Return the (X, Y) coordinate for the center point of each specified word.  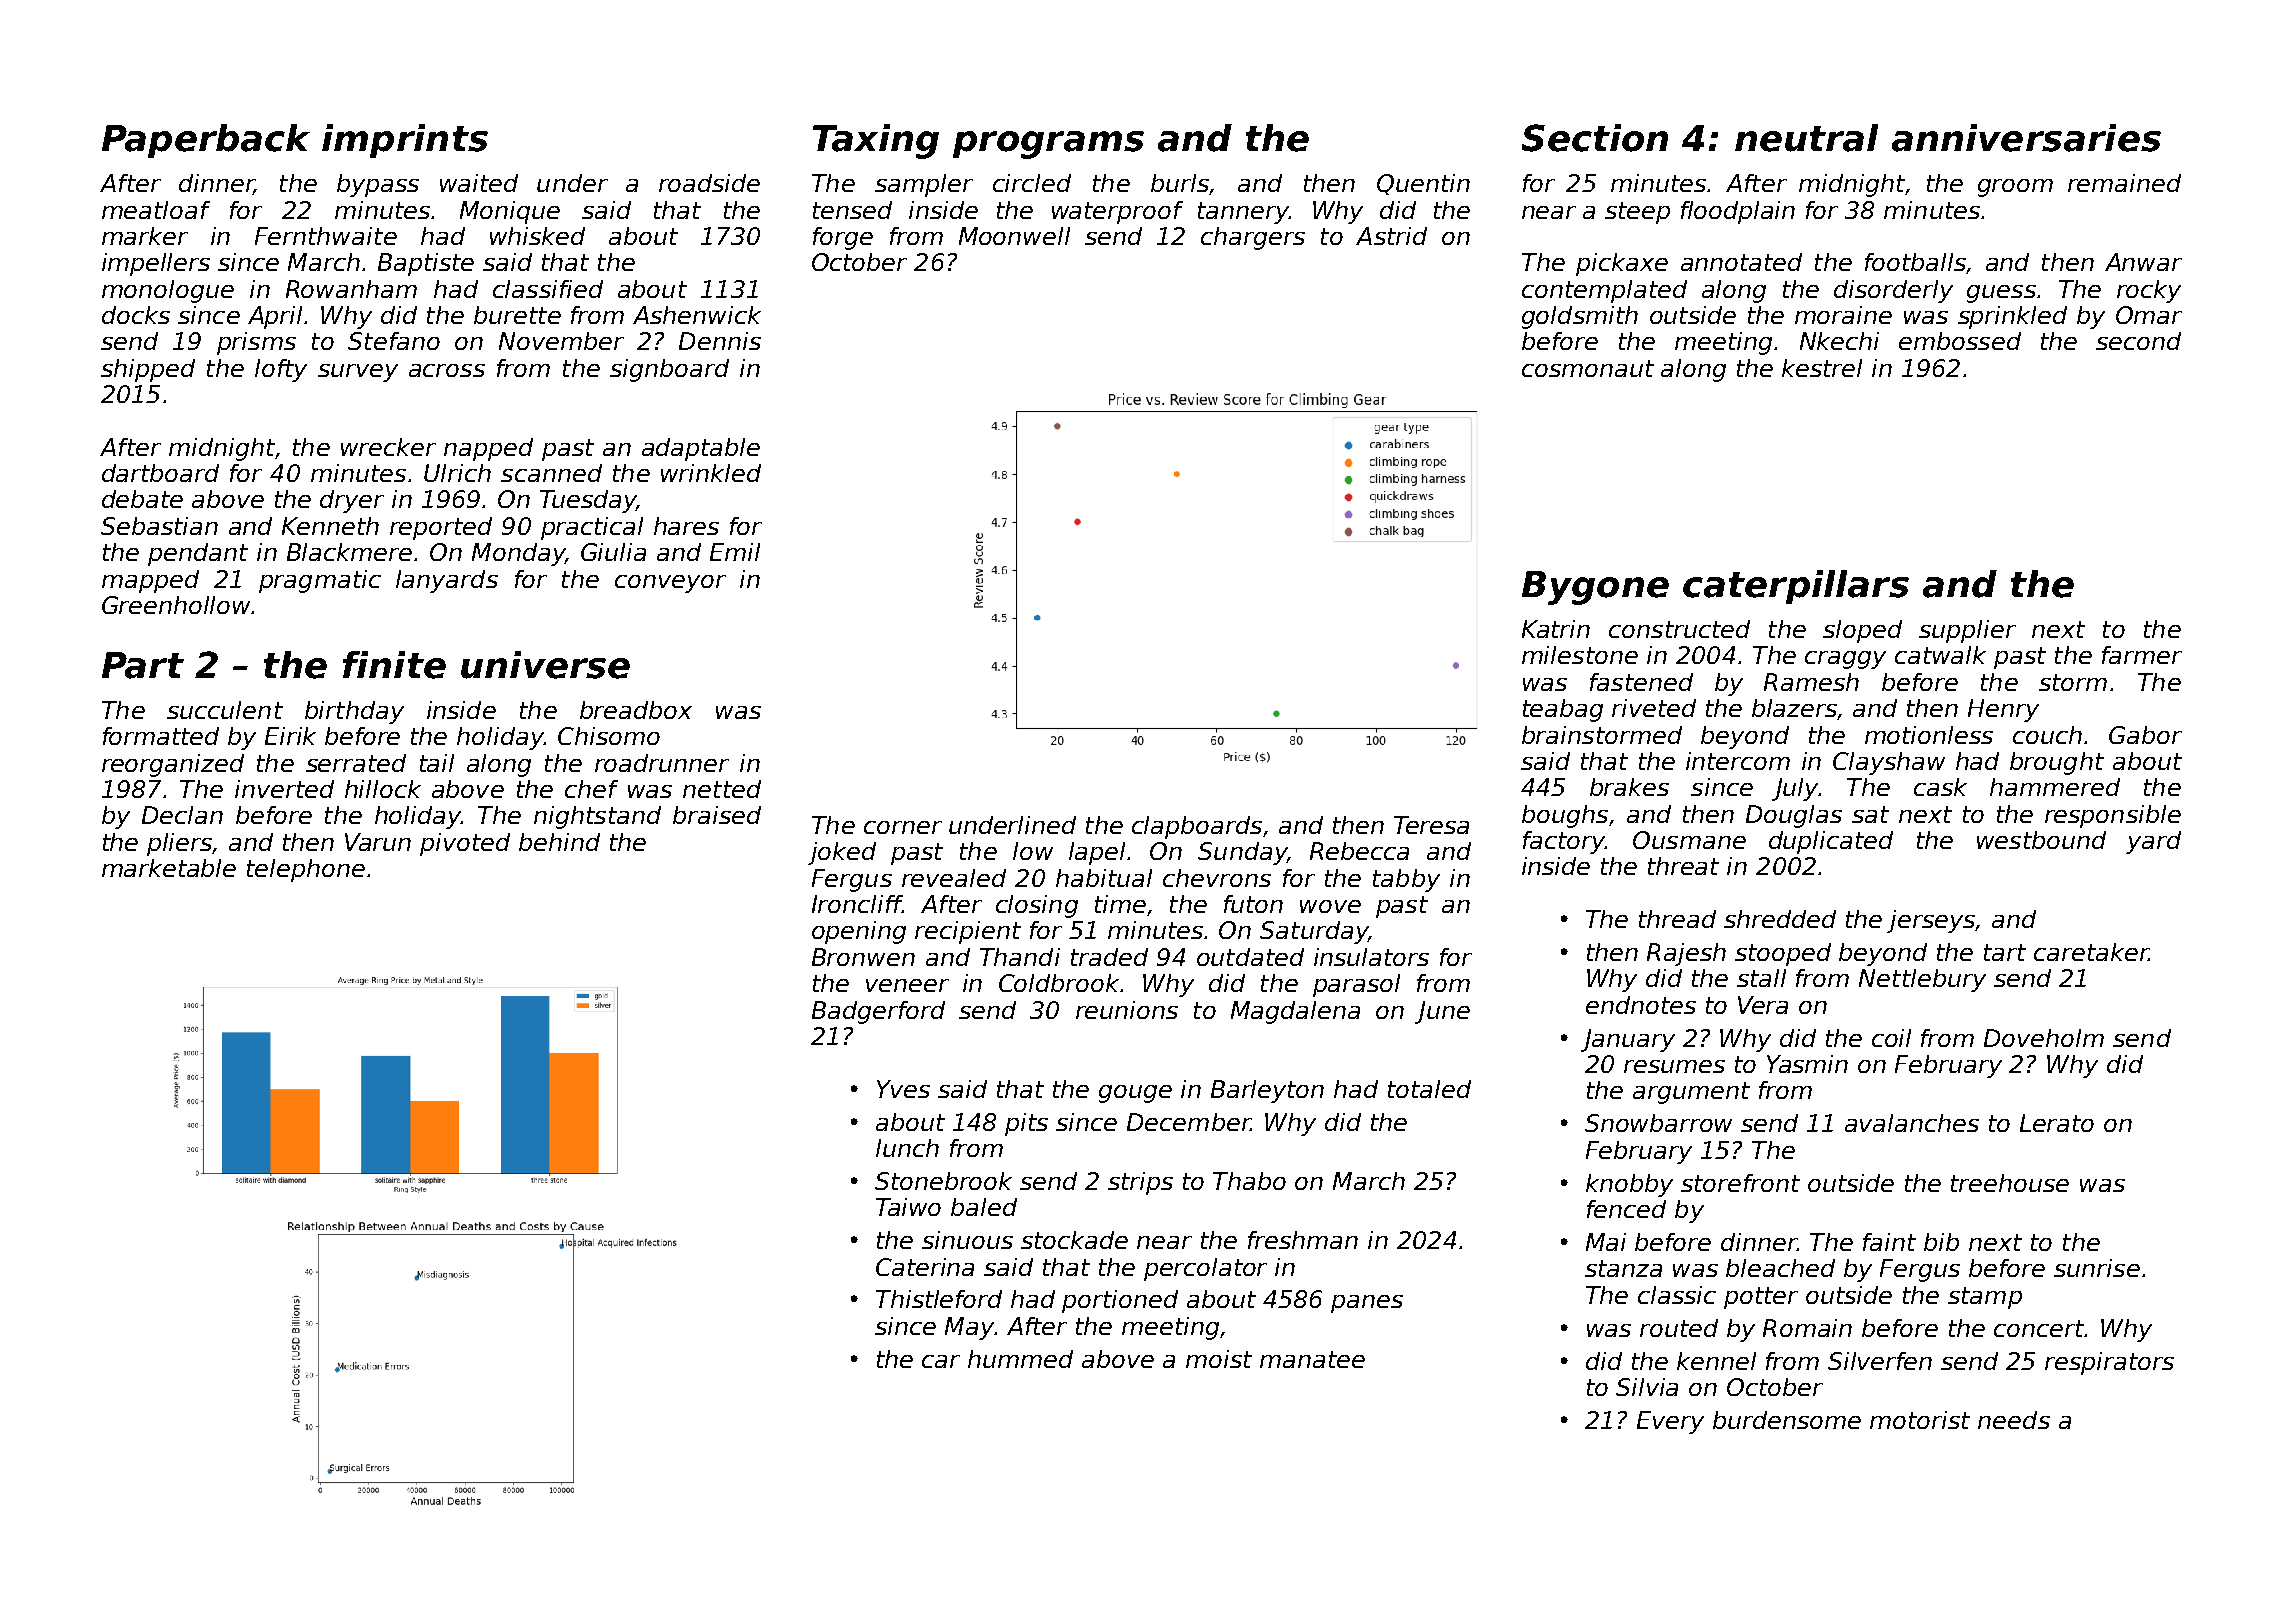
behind (559, 842)
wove (1330, 906)
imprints (405, 141)
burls (1180, 183)
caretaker (2091, 952)
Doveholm (2044, 1038)
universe (545, 665)
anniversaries (2026, 138)
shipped (148, 370)
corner (903, 827)
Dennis (720, 341)
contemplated (1604, 291)
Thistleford (939, 1299)
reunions (1127, 1010)
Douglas (1794, 816)
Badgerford (878, 1012)
